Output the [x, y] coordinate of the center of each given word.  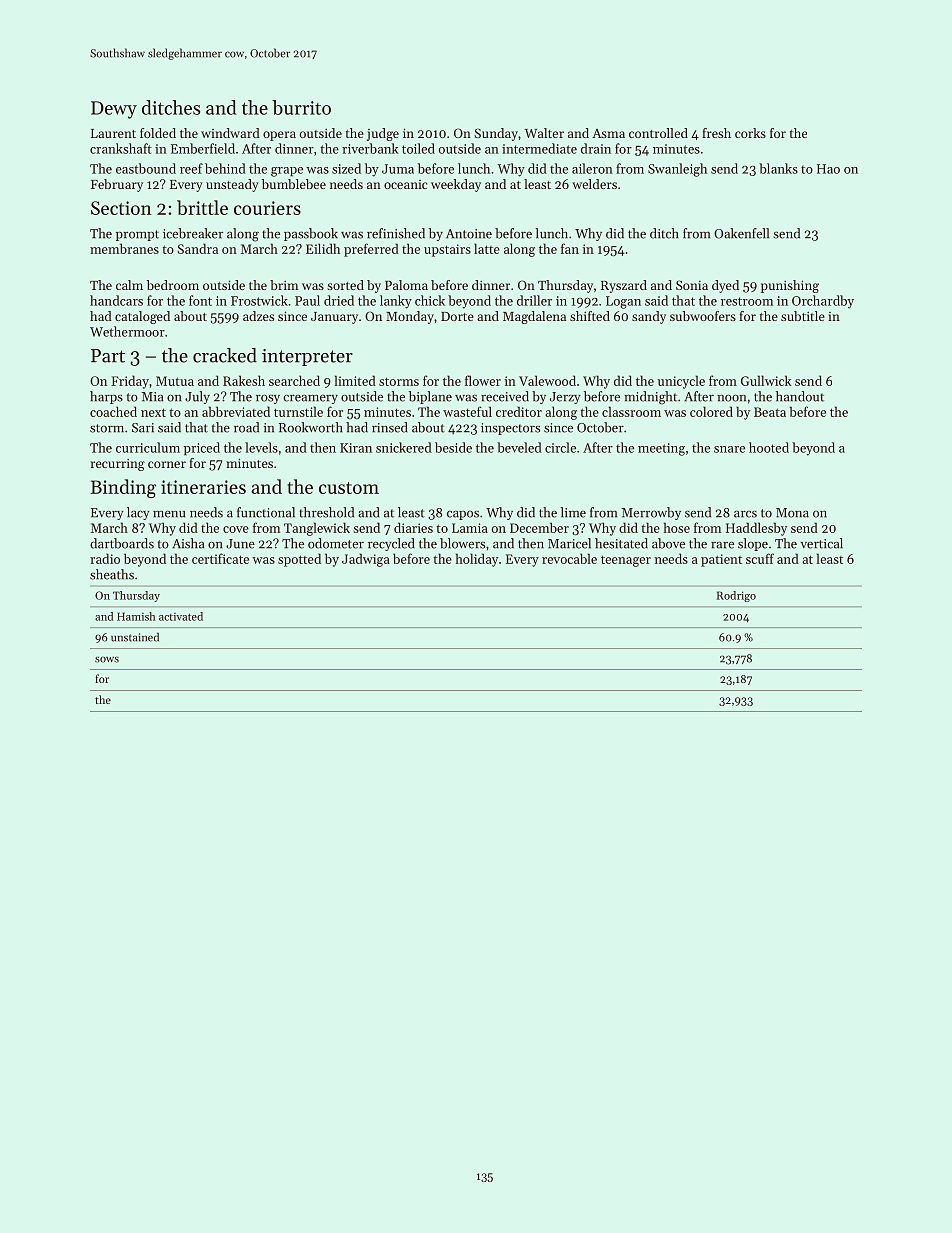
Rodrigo [736, 596]
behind [225, 168]
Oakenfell [741, 233]
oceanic [405, 184]
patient [721, 560]
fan [570, 248]
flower [483, 380]
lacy [138, 513]
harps [106, 397]
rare [722, 545]
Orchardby [823, 302]
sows [107, 659]
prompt [137, 235]
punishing [790, 286]
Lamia [470, 528]
